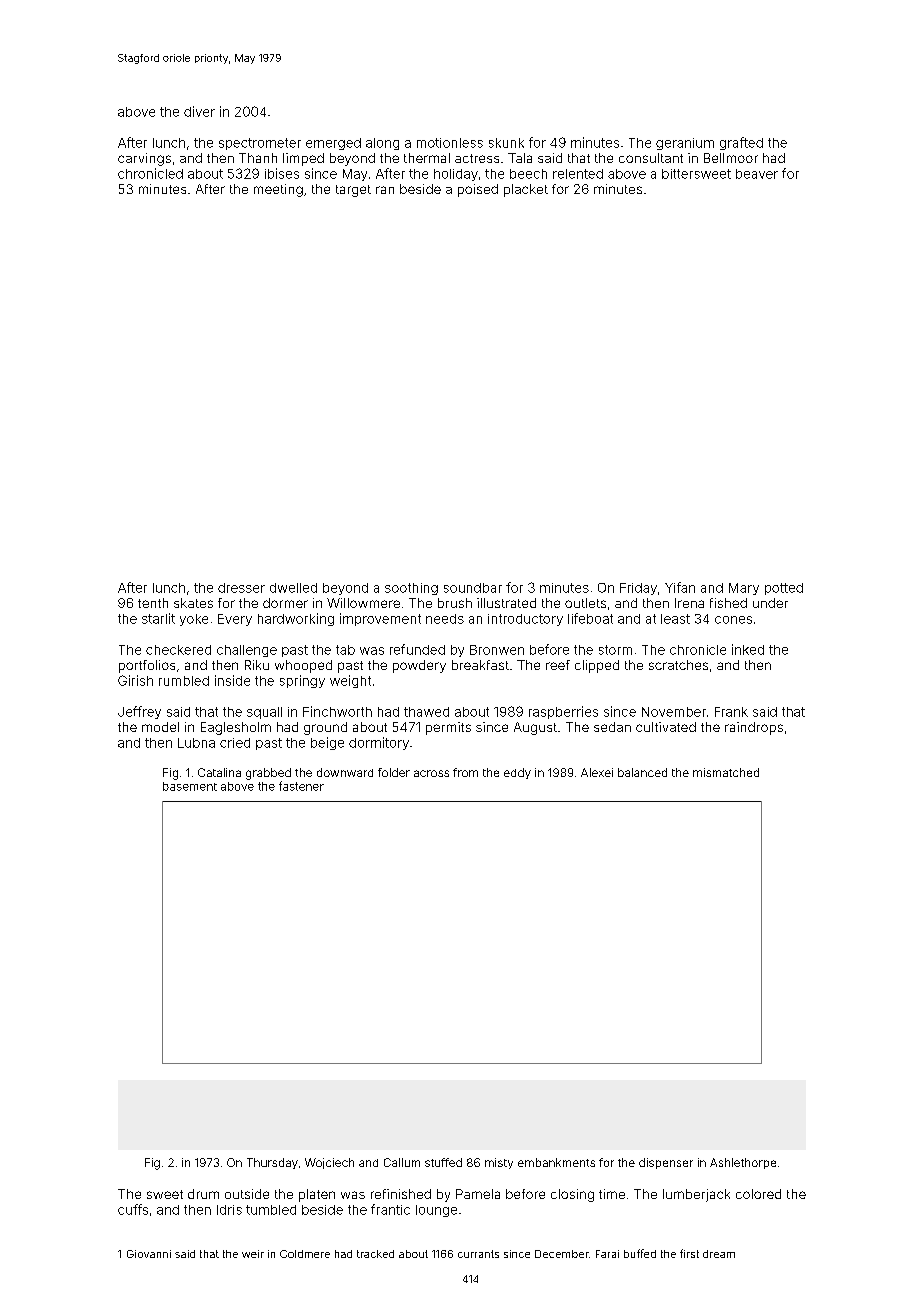  I want to click on fastener, so click(301, 786).
